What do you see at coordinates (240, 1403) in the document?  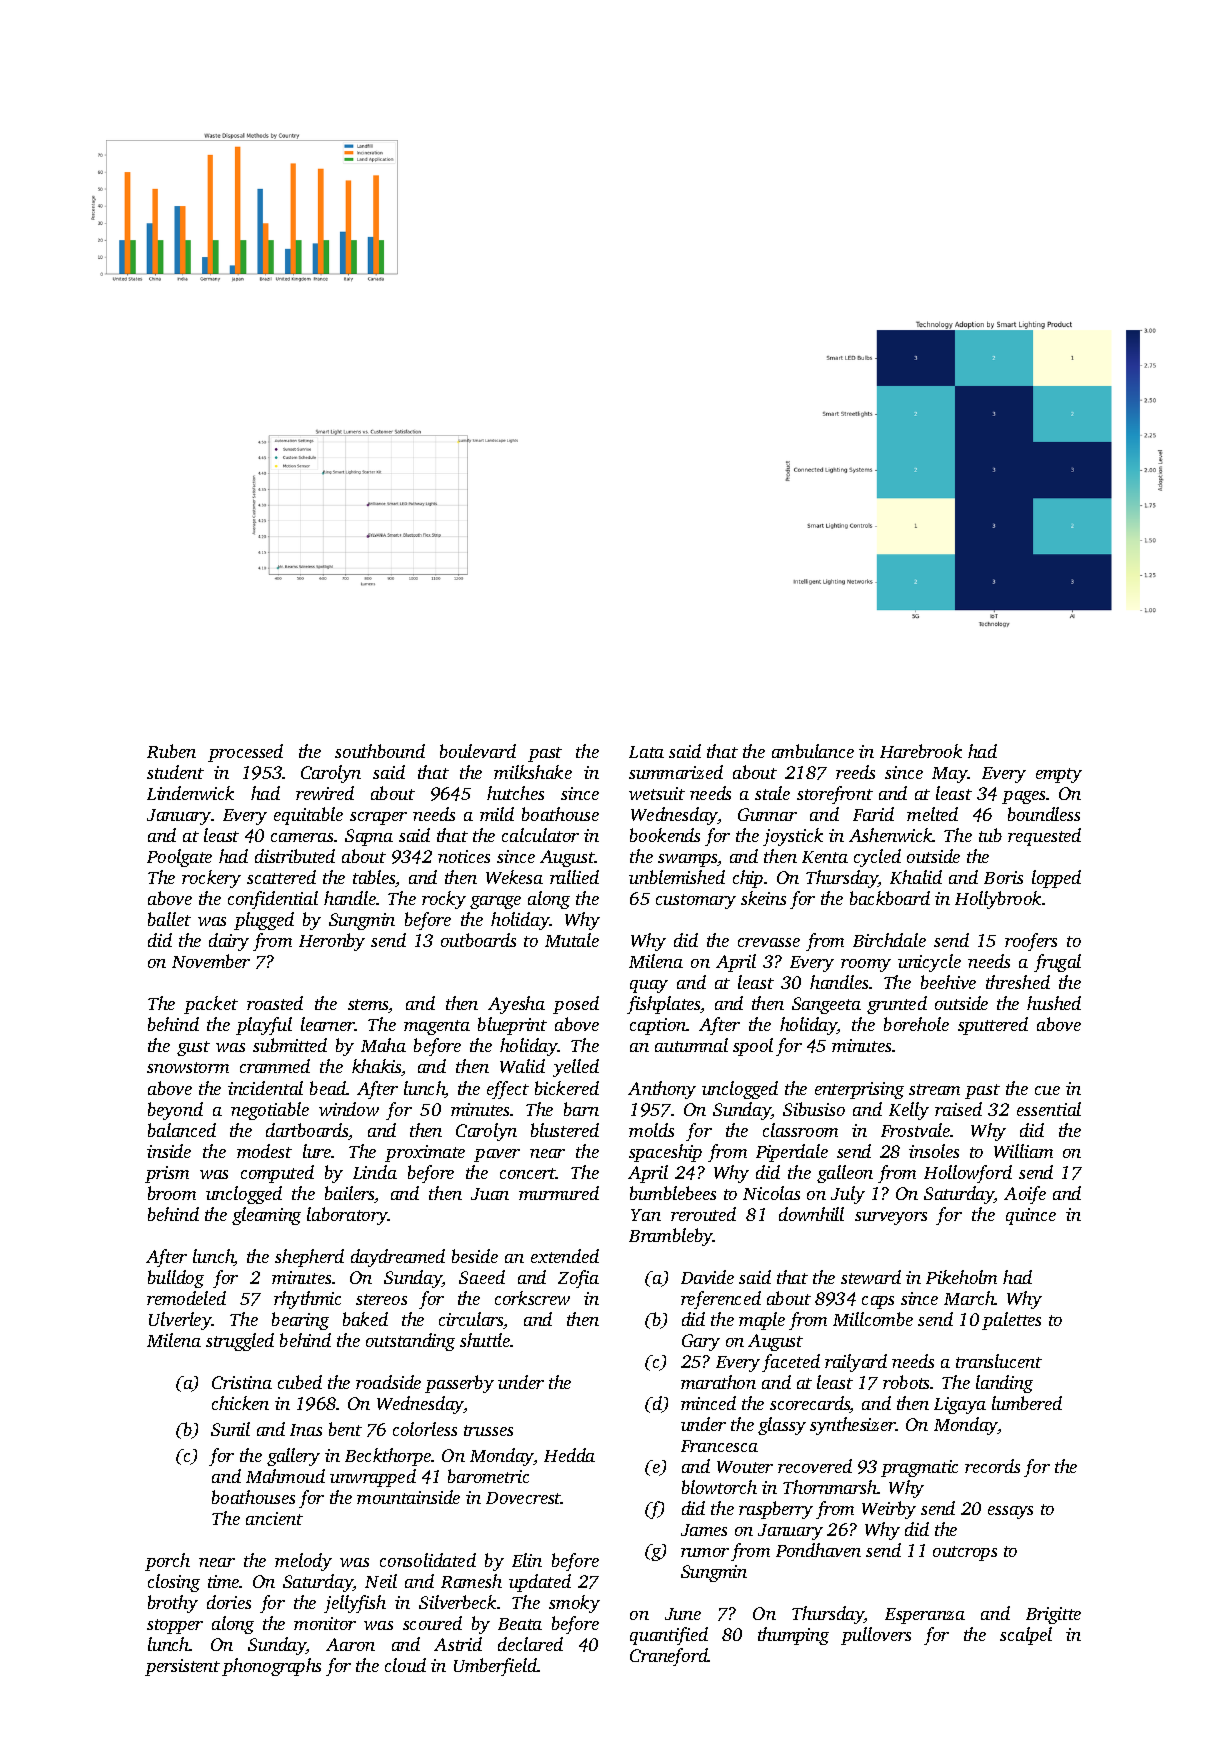 I see `chicken` at bounding box center [240, 1403].
